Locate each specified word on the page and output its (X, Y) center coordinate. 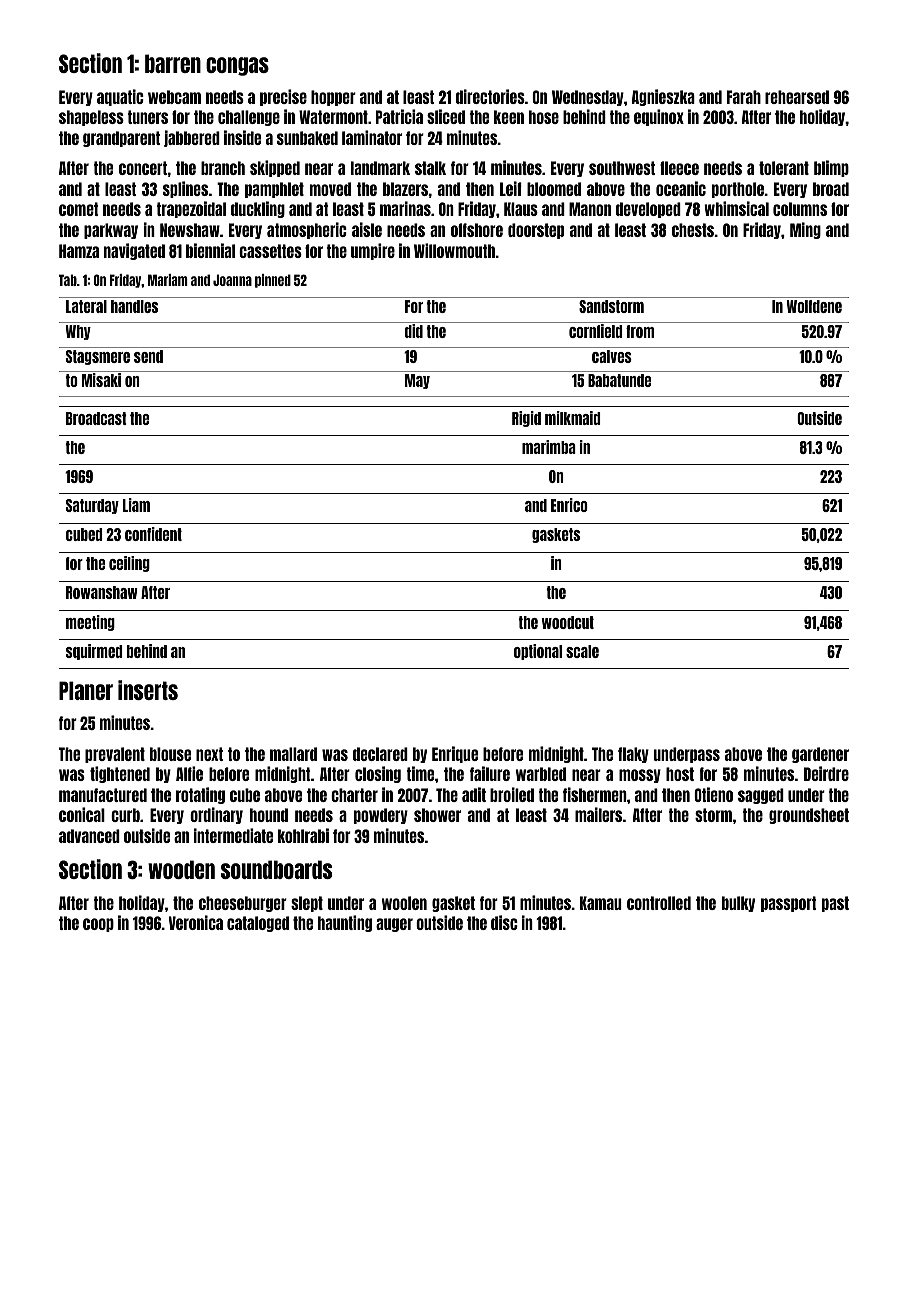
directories (490, 96)
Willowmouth (454, 250)
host (680, 774)
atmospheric (307, 230)
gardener (820, 755)
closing (378, 774)
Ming (805, 230)
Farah (744, 97)
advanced (89, 836)
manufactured (103, 795)
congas (237, 66)
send (148, 356)
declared (380, 754)
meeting (90, 623)
